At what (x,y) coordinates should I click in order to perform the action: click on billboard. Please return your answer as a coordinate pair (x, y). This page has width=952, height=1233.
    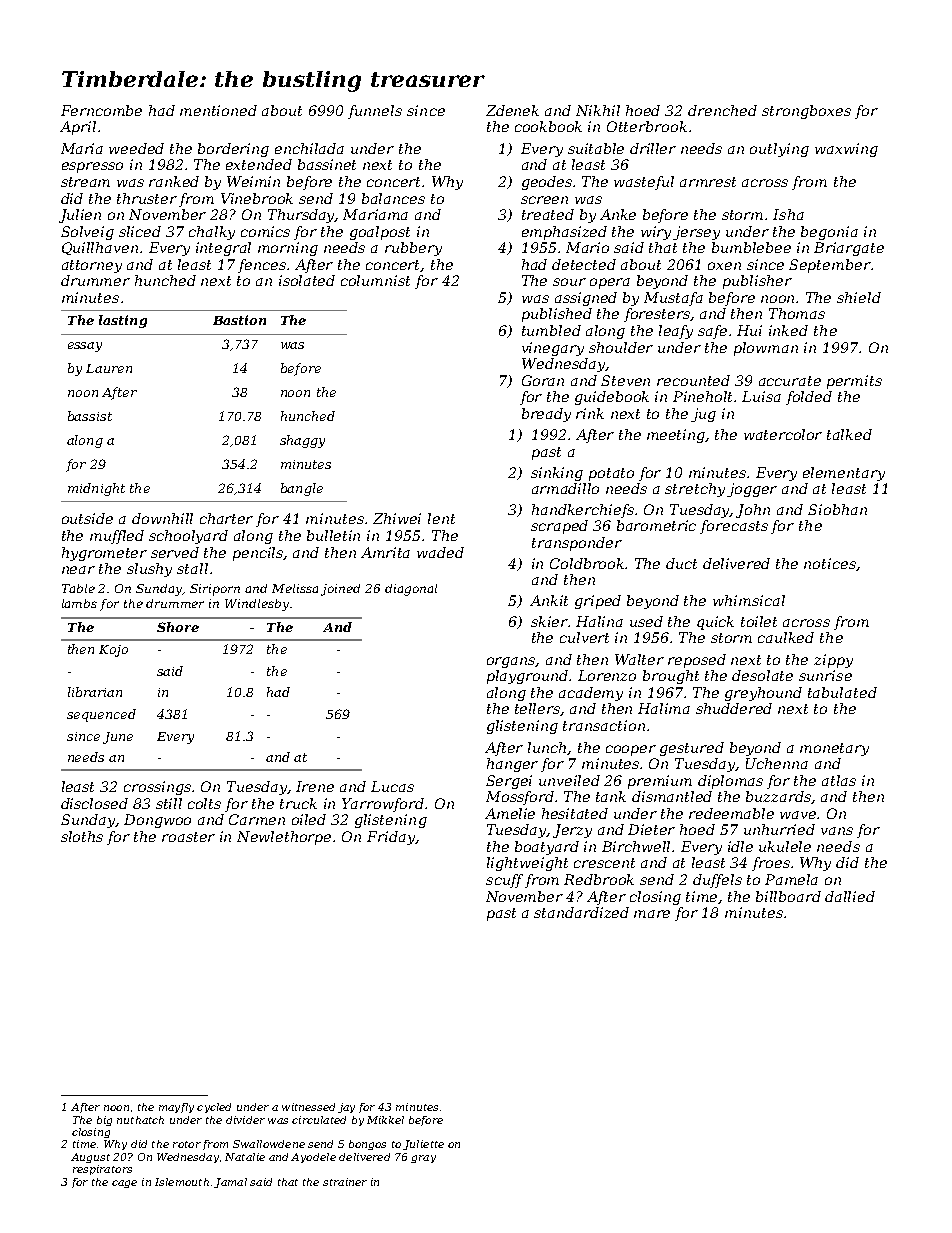
    Looking at the image, I should click on (788, 896).
